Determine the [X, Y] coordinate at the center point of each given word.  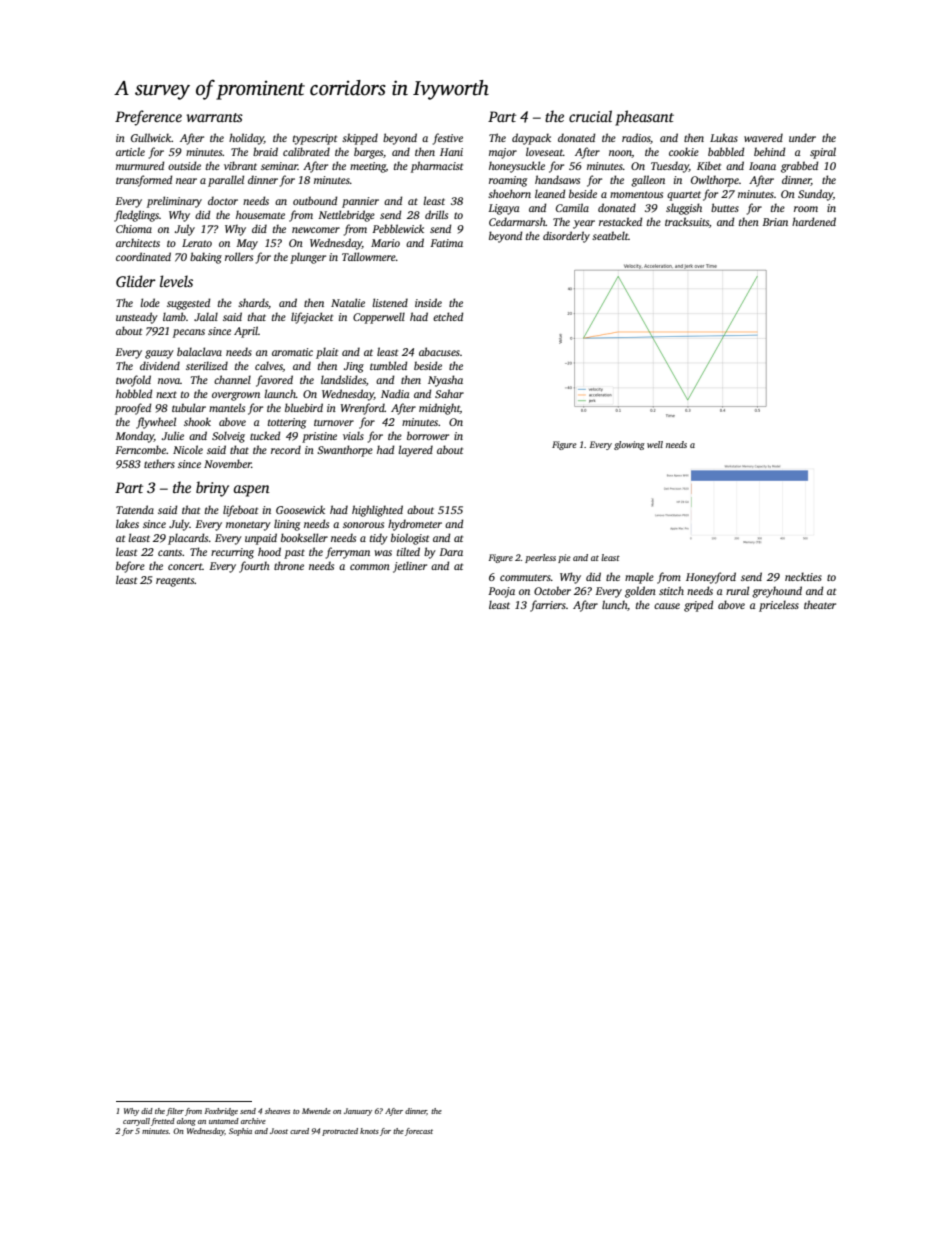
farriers [548, 606]
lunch [615, 605]
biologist [410, 539]
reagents [175, 582]
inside [428, 302]
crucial [590, 116]
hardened [814, 221]
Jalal [206, 316]
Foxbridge [221, 1112]
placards [188, 539]
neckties [803, 576]
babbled [726, 151]
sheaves [277, 1111]
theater [820, 604]
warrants [214, 117]
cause [667, 606]
